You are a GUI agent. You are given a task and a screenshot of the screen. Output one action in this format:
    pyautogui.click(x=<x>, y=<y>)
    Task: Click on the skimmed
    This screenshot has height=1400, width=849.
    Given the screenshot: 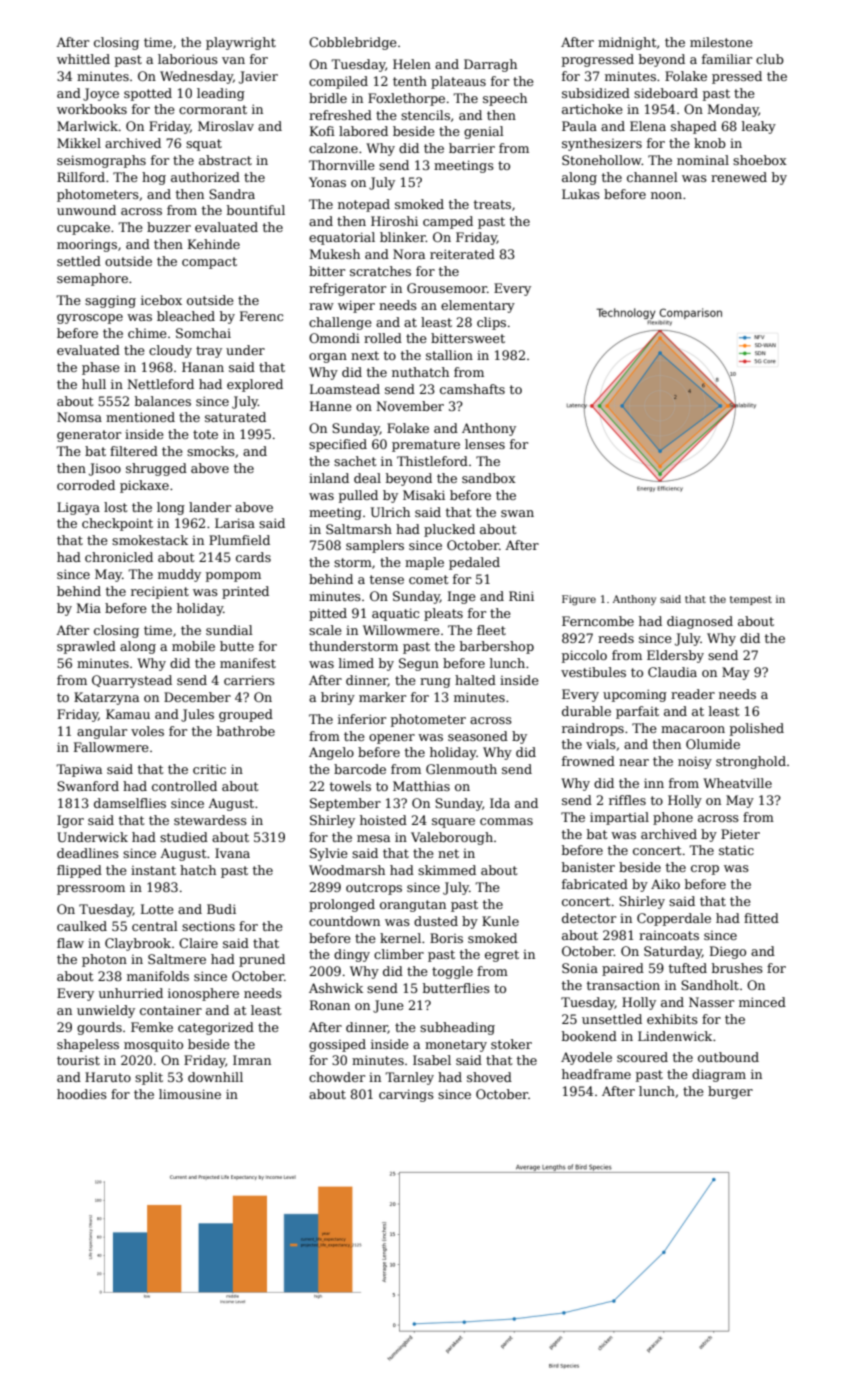 What is the action you would take?
    pyautogui.click(x=447, y=870)
